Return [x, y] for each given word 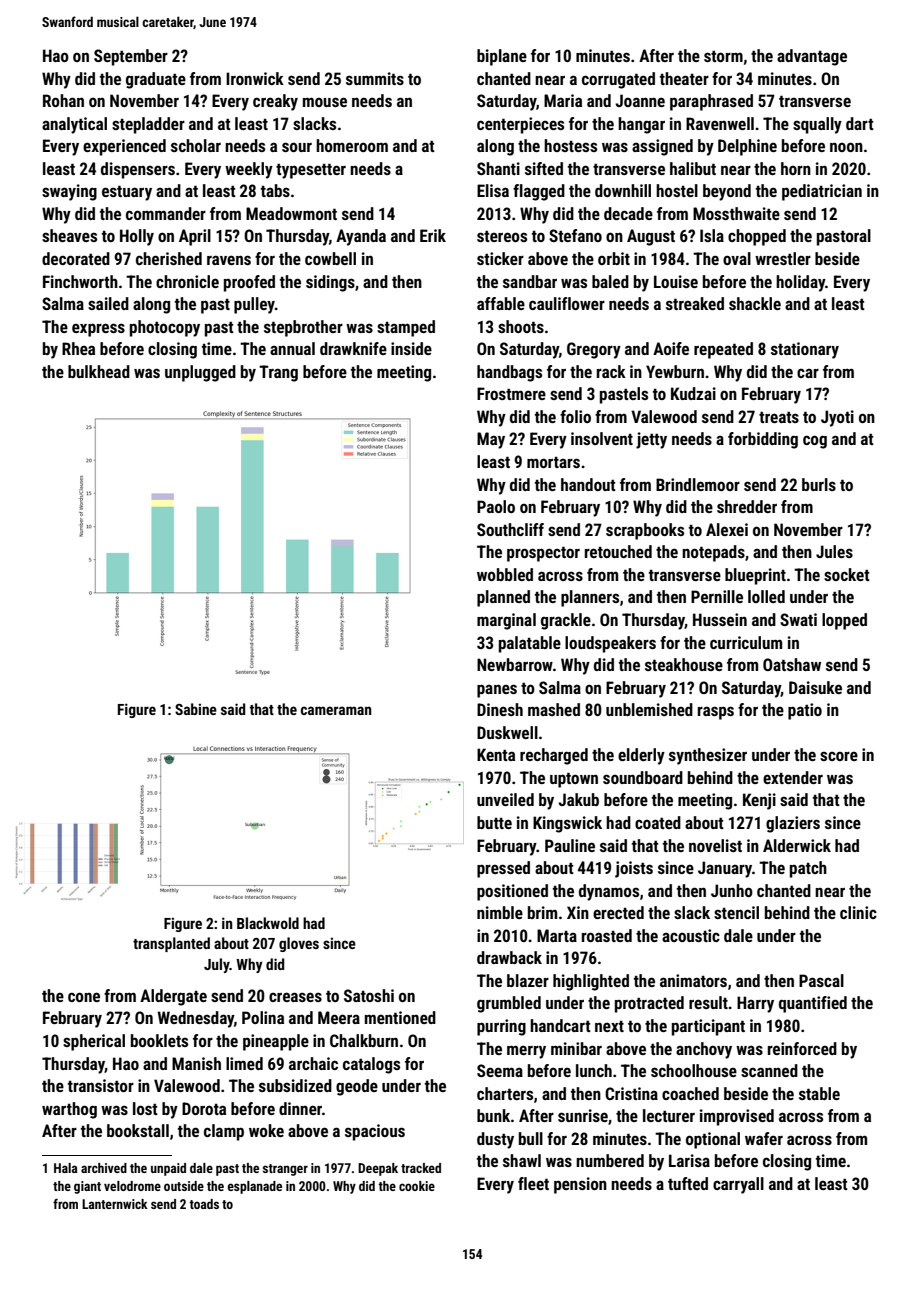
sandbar [530, 281]
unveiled [505, 799]
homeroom [352, 145]
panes [497, 691]
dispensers [138, 170]
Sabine [196, 709]
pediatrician [822, 192]
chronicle [187, 281]
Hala [66, 1168]
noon [846, 147]
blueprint [755, 576]
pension [580, 1185]
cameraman [336, 710]
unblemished [649, 709]
